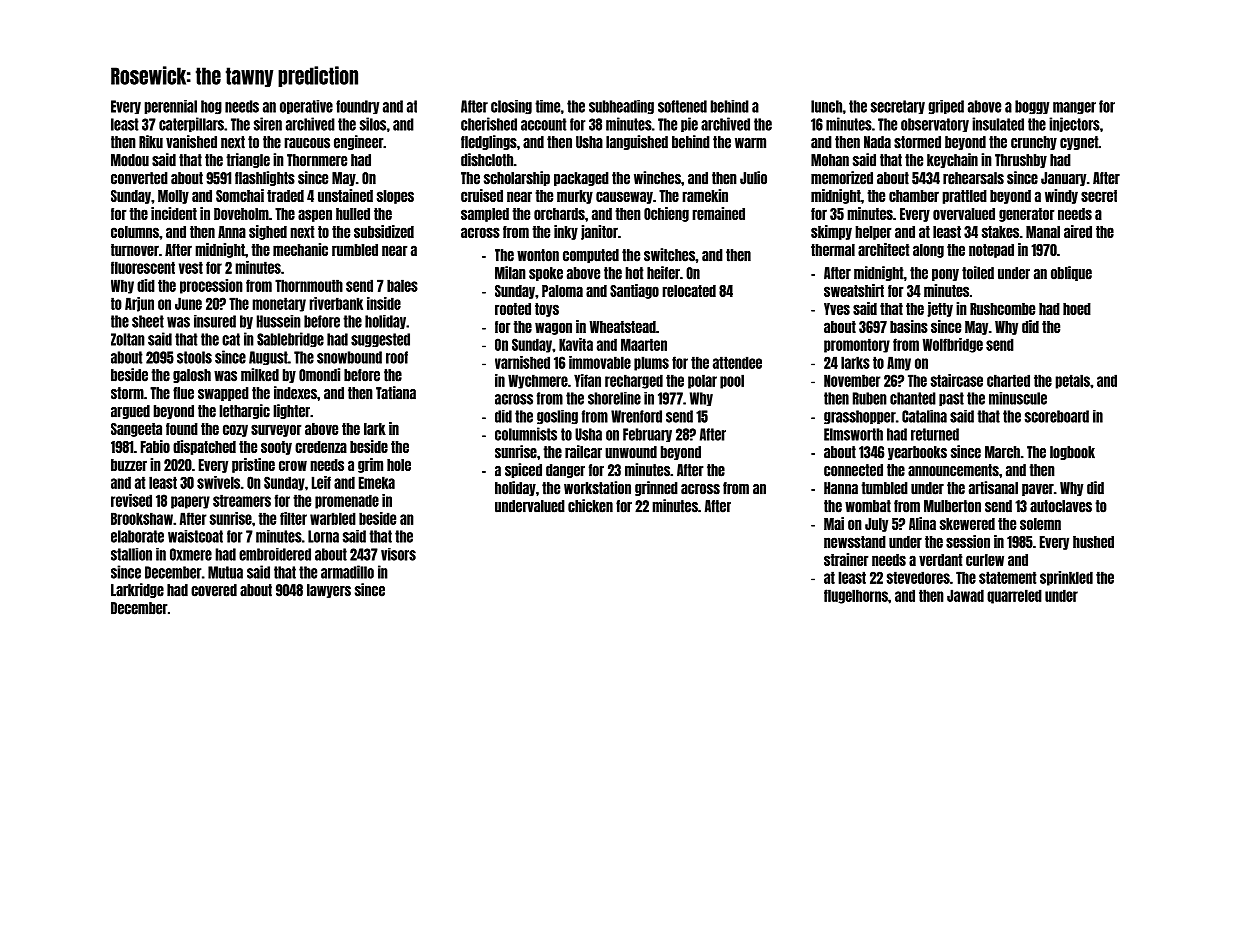  What do you see at coordinates (306, 107) in the page?
I see `operative` at bounding box center [306, 107].
